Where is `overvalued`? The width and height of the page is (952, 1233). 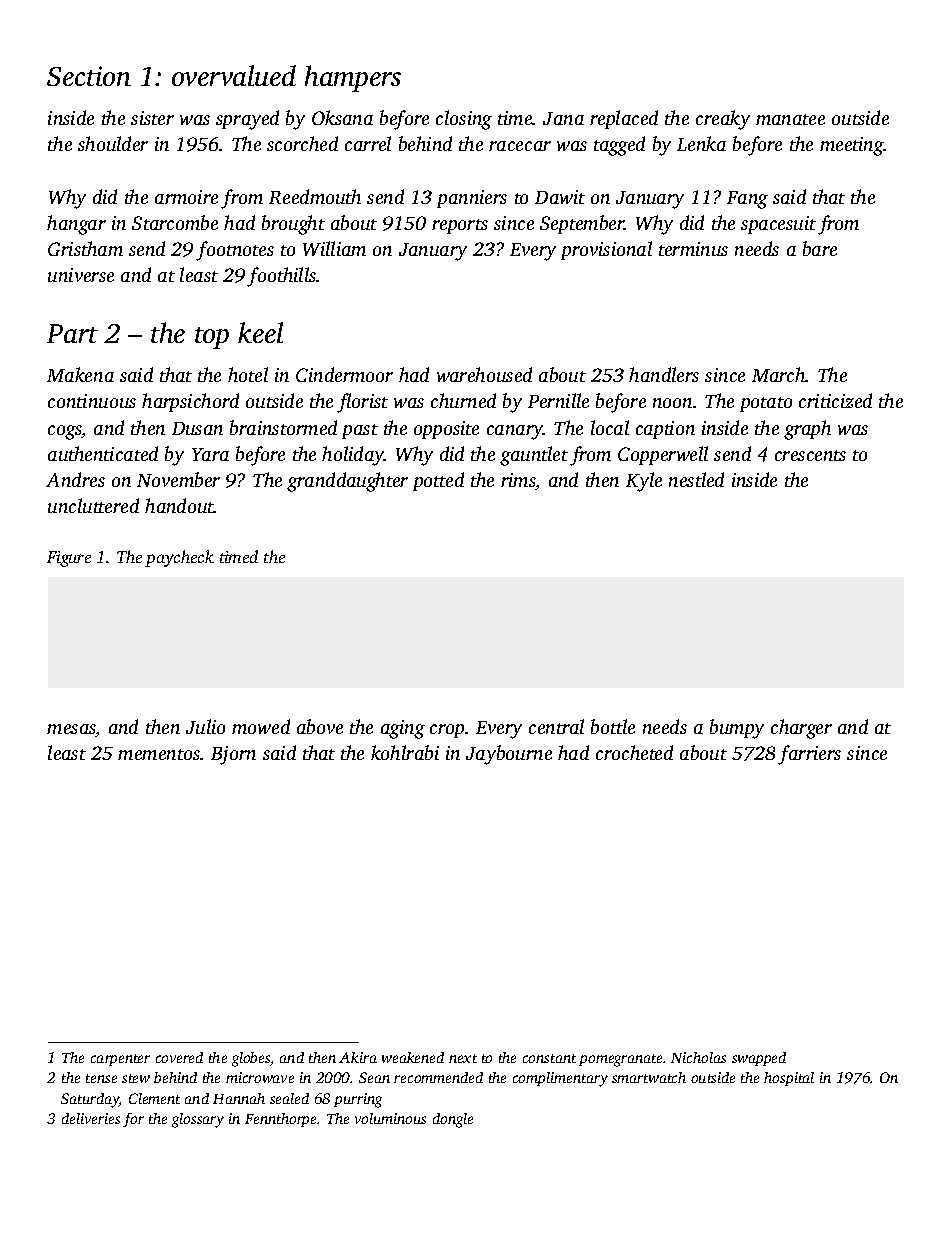
overvalued is located at coordinates (234, 75).
